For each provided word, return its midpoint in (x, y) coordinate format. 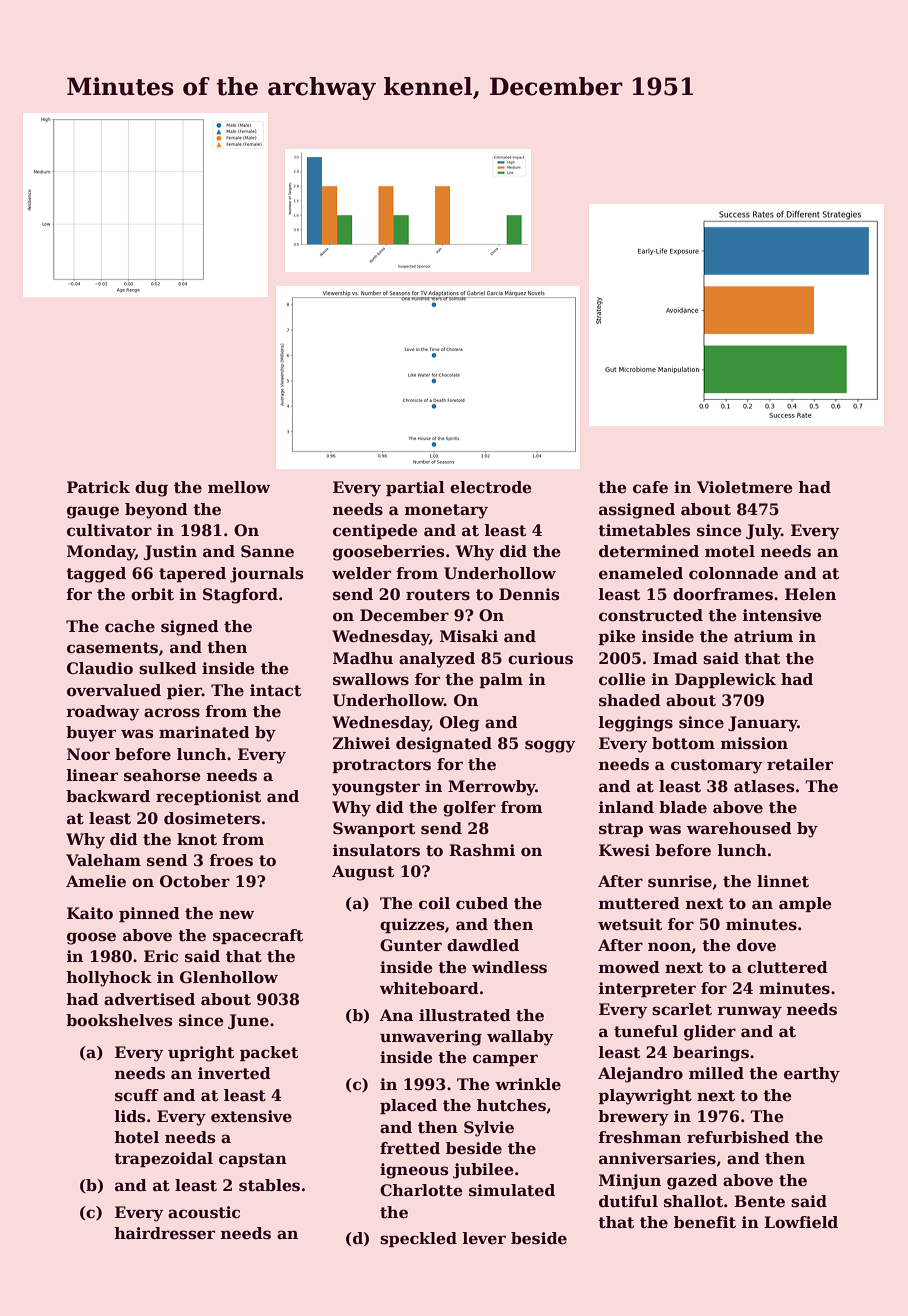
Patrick (98, 487)
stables (269, 1185)
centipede (375, 531)
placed (408, 1106)
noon (669, 947)
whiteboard (429, 988)
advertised (149, 999)
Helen (810, 594)
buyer (91, 734)
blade (683, 807)
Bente (759, 1201)
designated (444, 745)
